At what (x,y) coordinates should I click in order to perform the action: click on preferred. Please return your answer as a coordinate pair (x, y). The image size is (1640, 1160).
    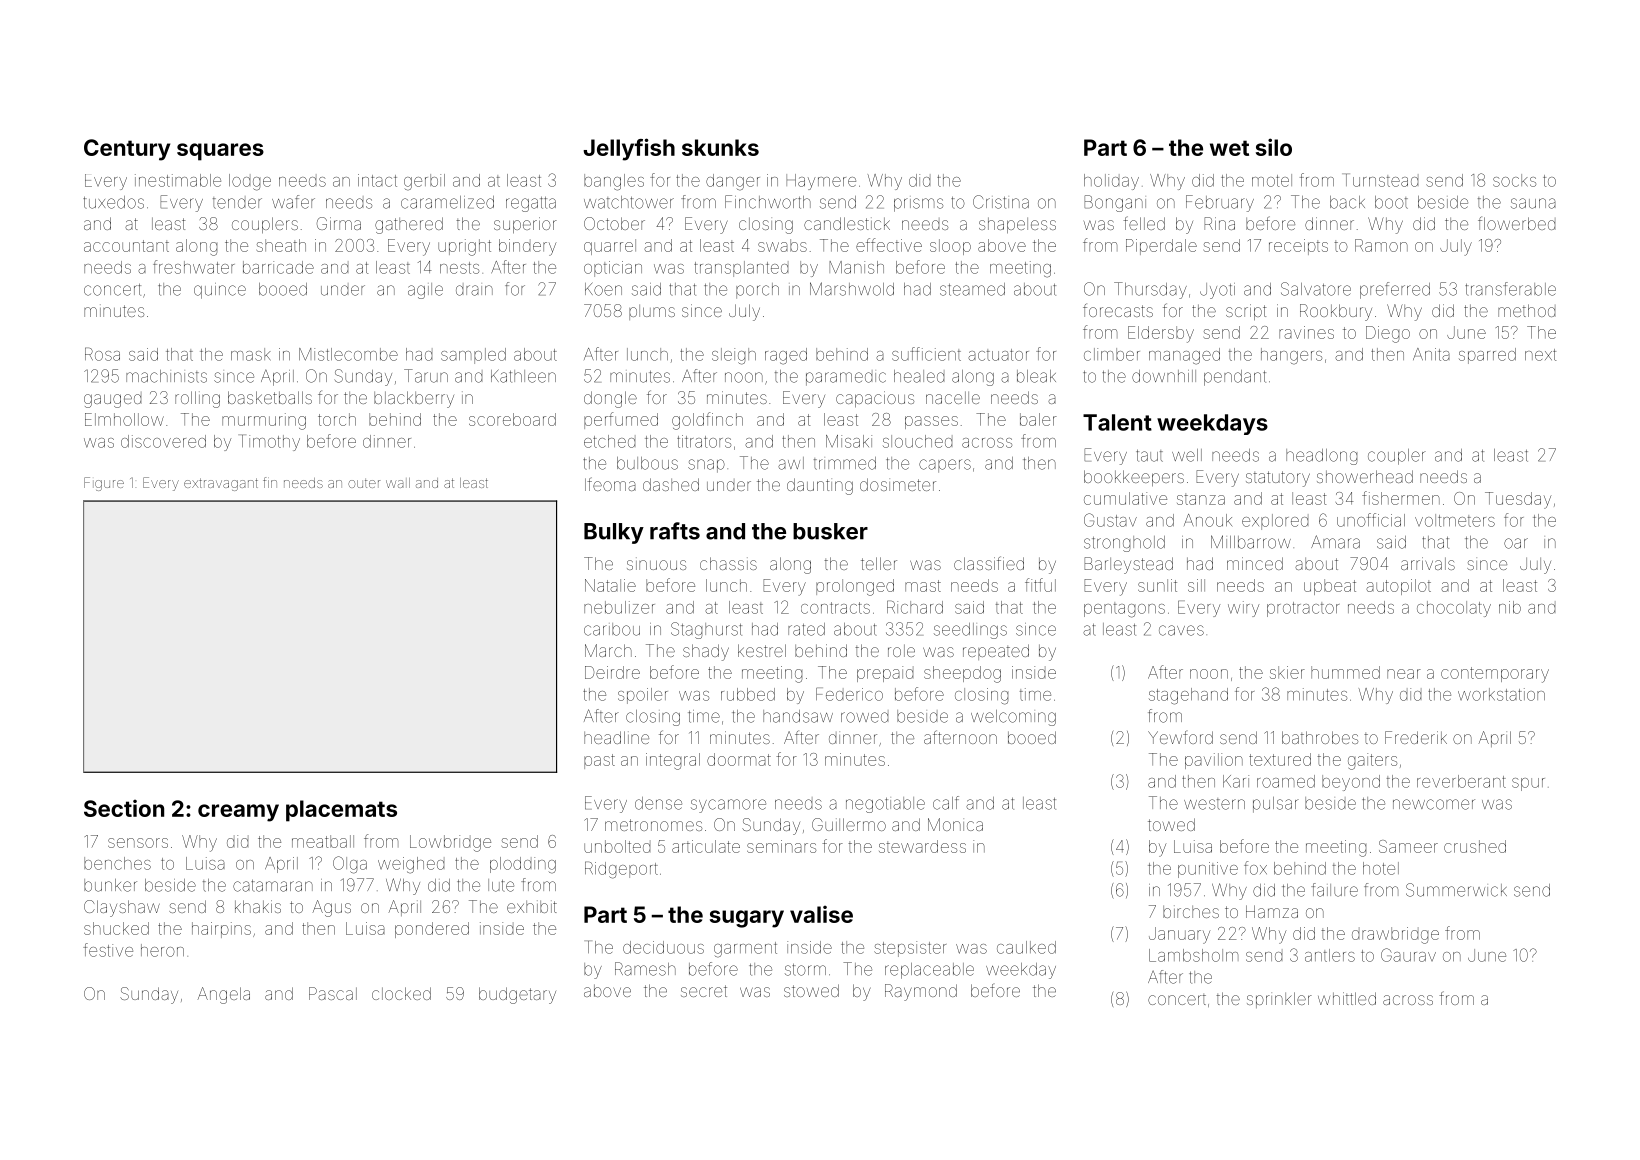
    Looking at the image, I should click on (1395, 290).
